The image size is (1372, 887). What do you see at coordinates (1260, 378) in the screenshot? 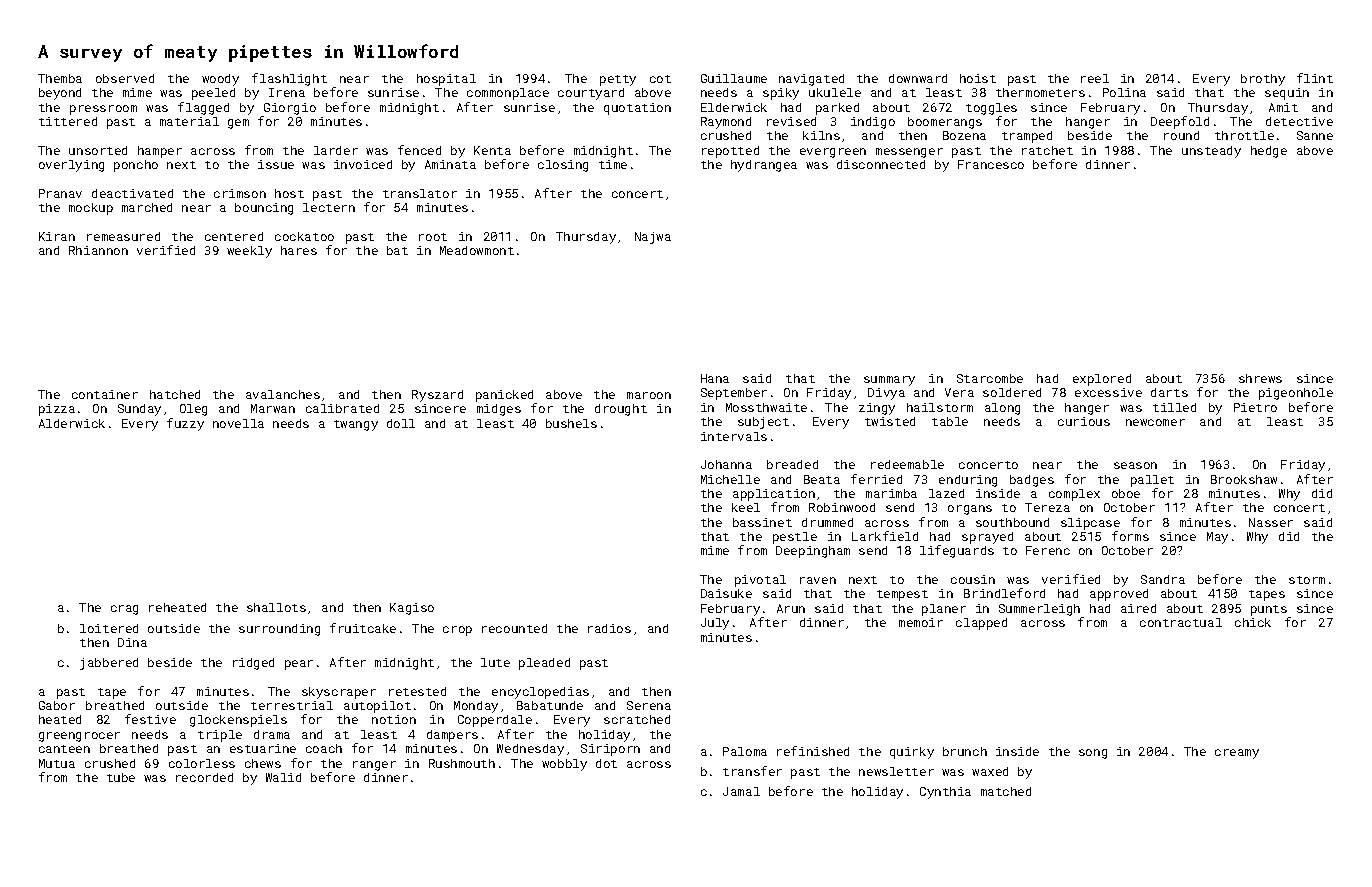
I see `shrews` at bounding box center [1260, 378].
